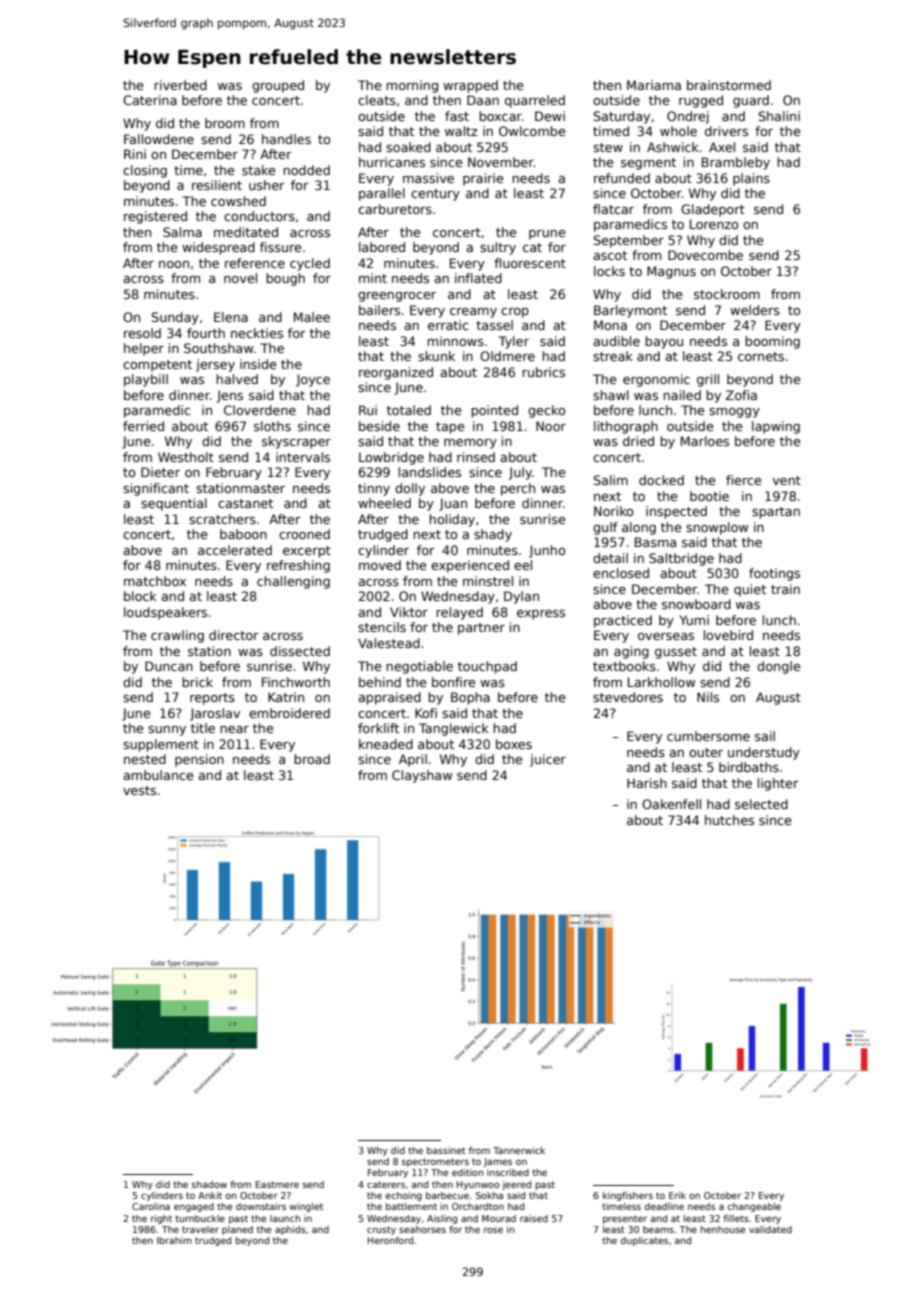 Image resolution: width=924 pixels, height=1308 pixels. Describe the element at coordinates (729, 85) in the image. I see `brainstormed` at that location.
